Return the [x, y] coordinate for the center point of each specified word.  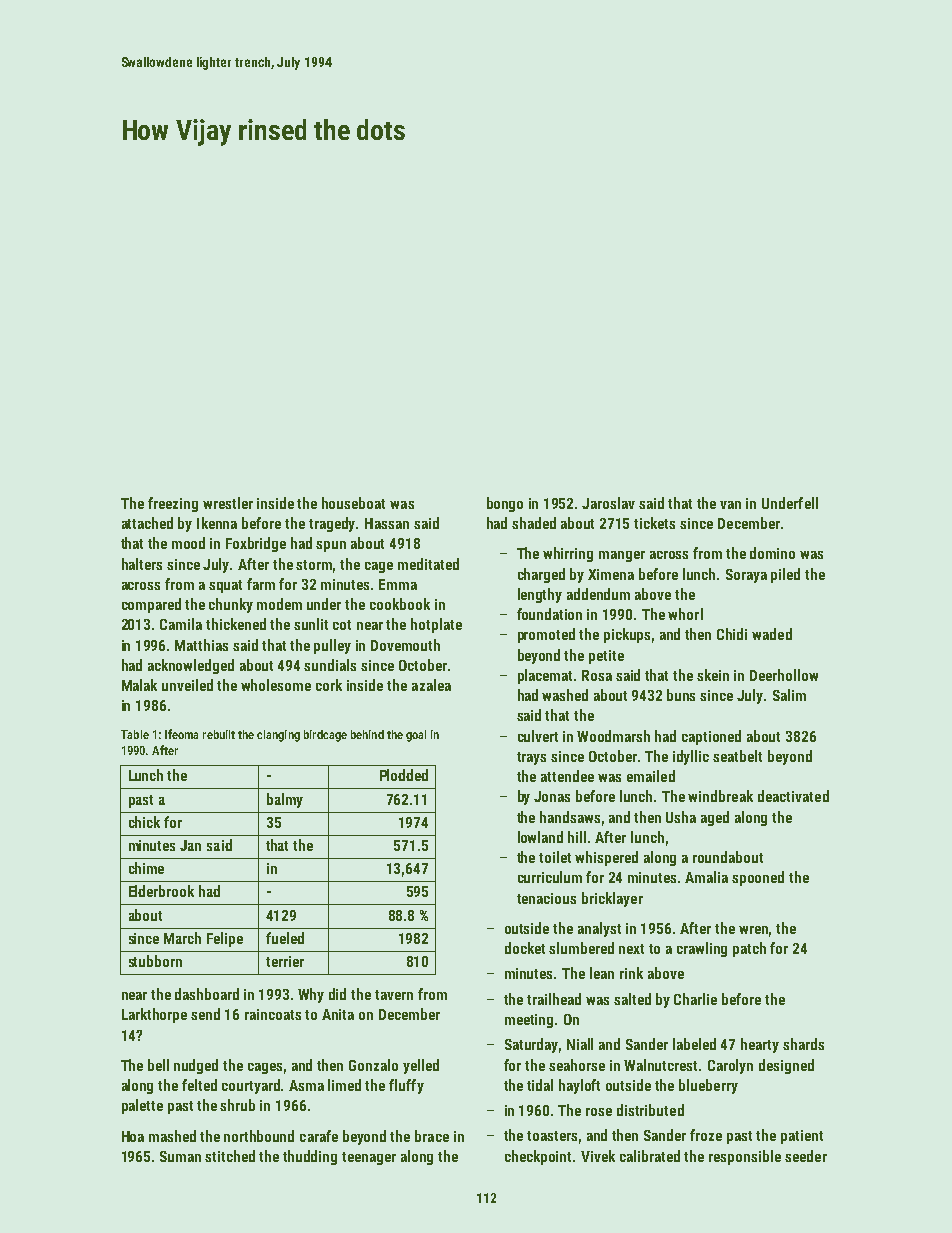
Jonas [552, 796]
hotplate [436, 625]
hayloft [579, 1086]
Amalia [706, 877]
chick [144, 822]
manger [622, 556]
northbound [259, 1136]
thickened [236, 624]
